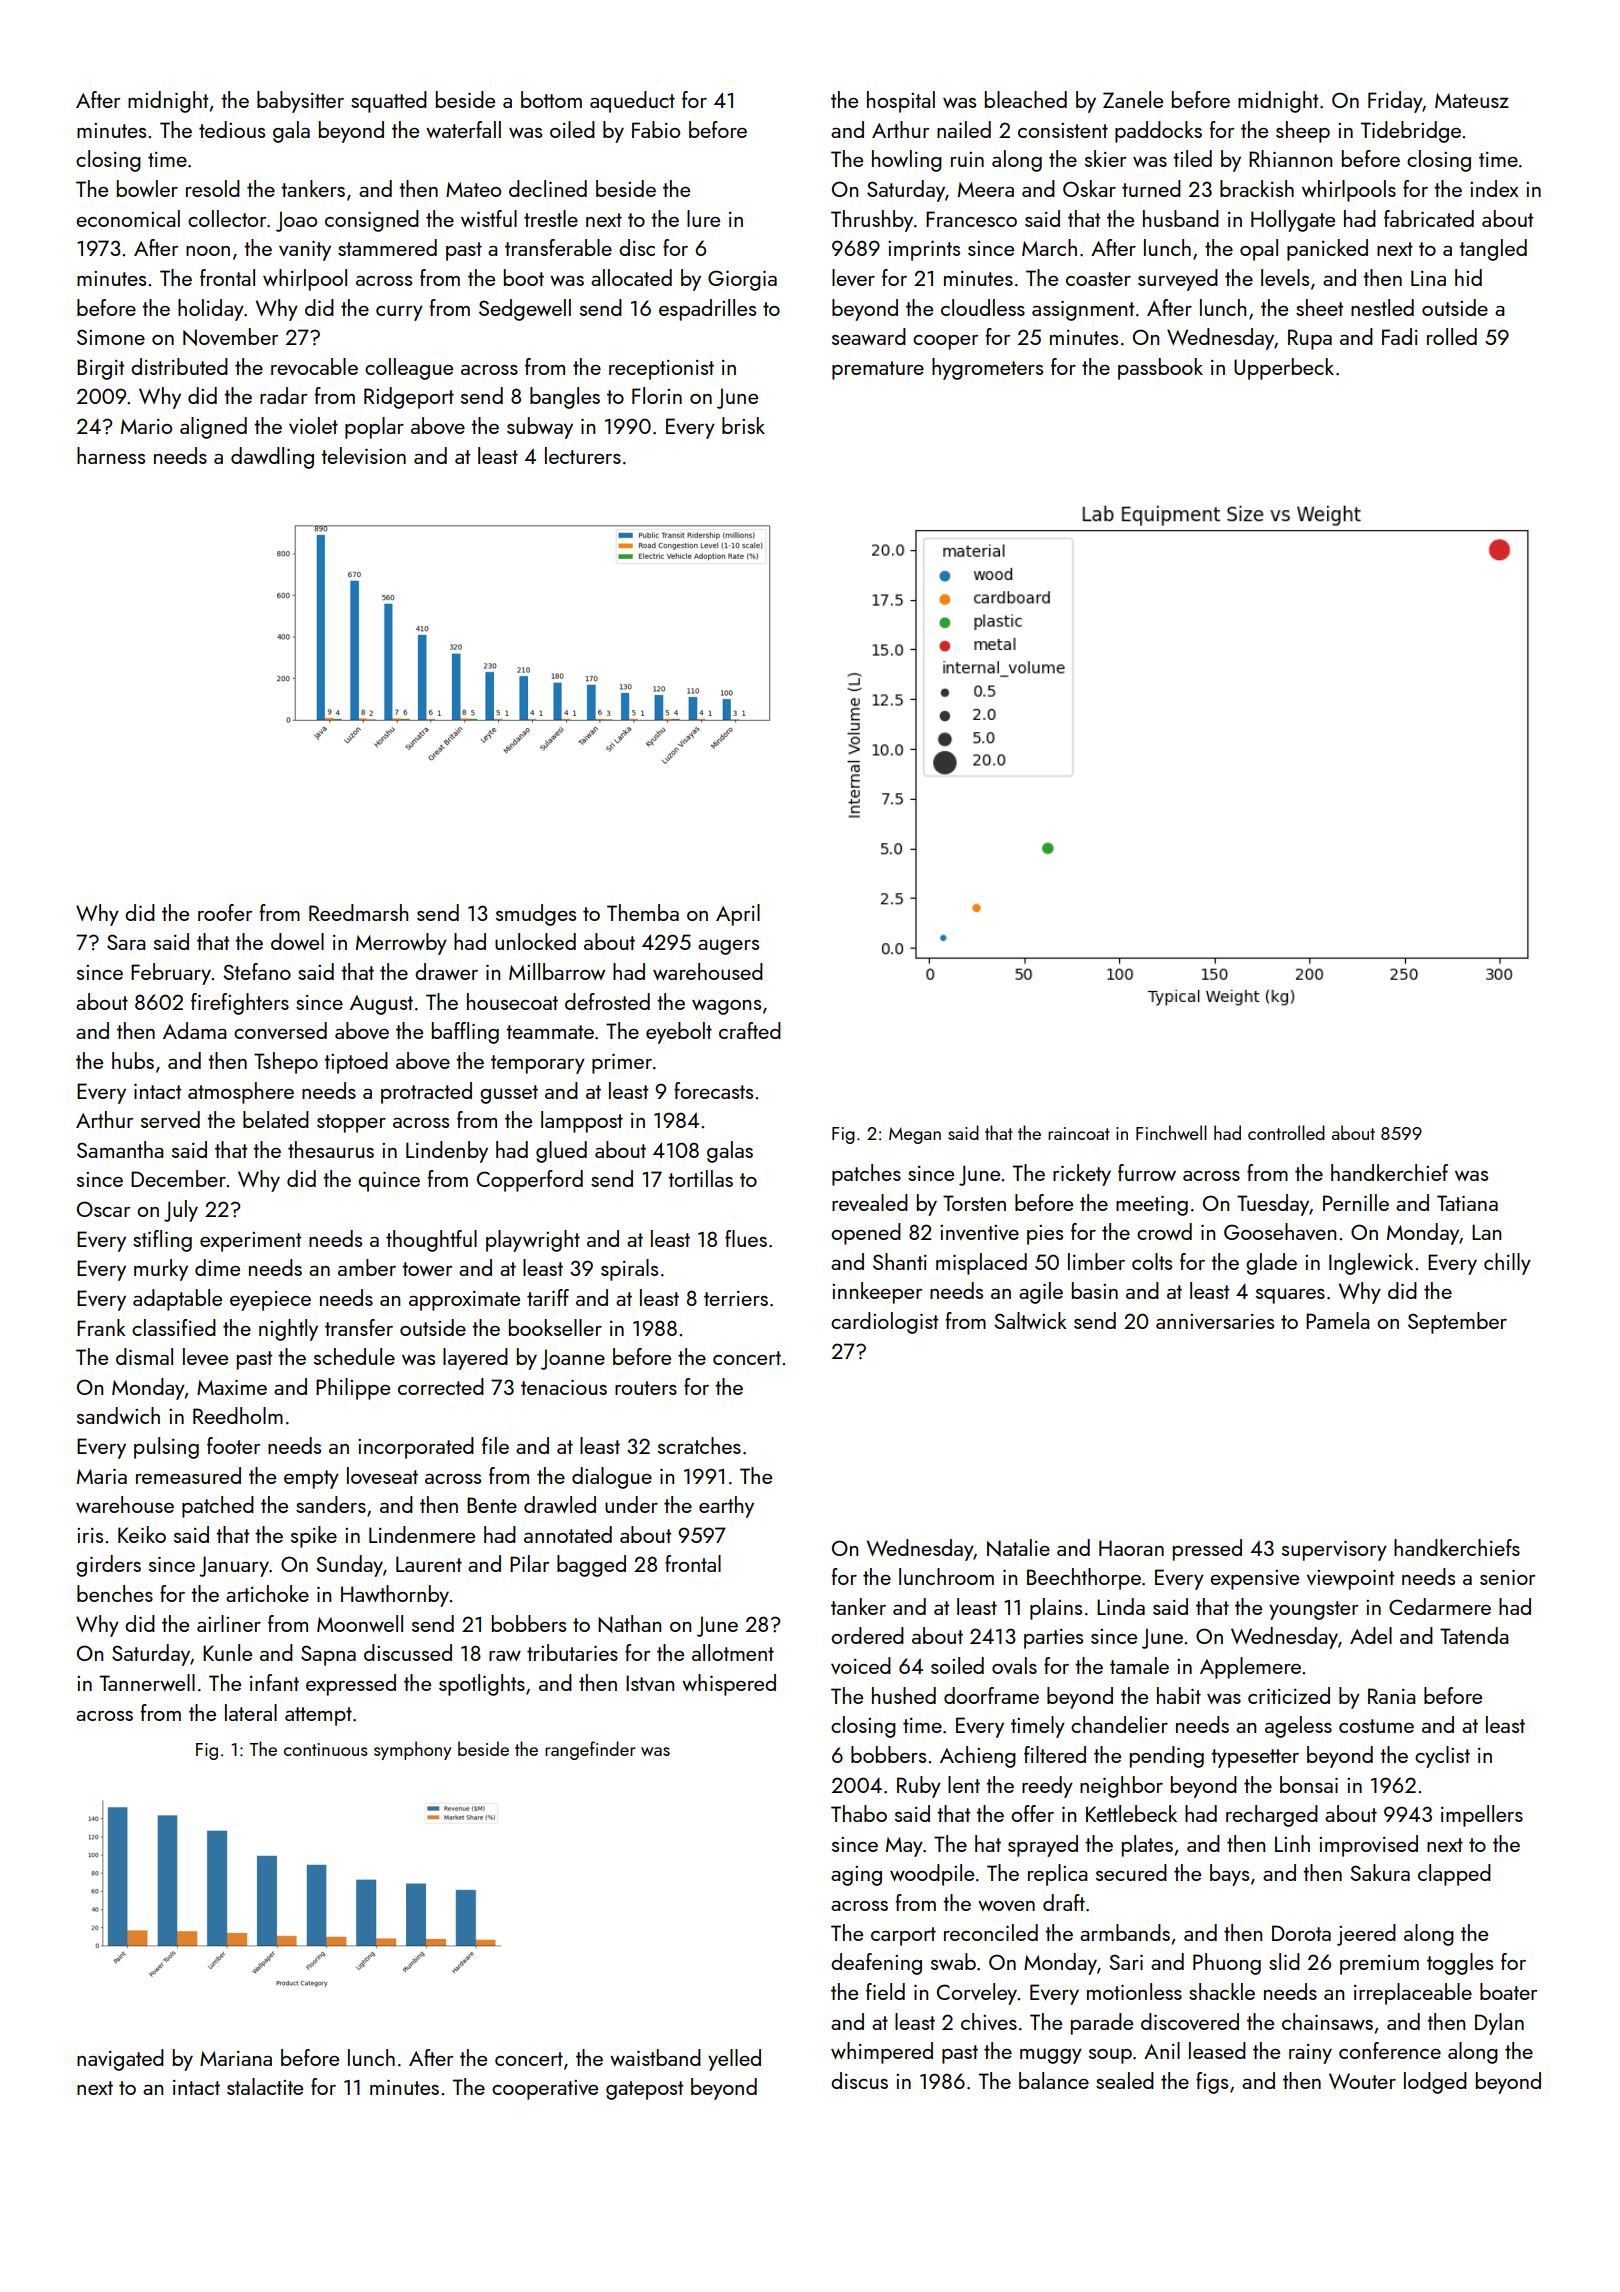 This page has height=2292, width=1620. What do you see at coordinates (120, 2060) in the page?
I see `navigated` at bounding box center [120, 2060].
